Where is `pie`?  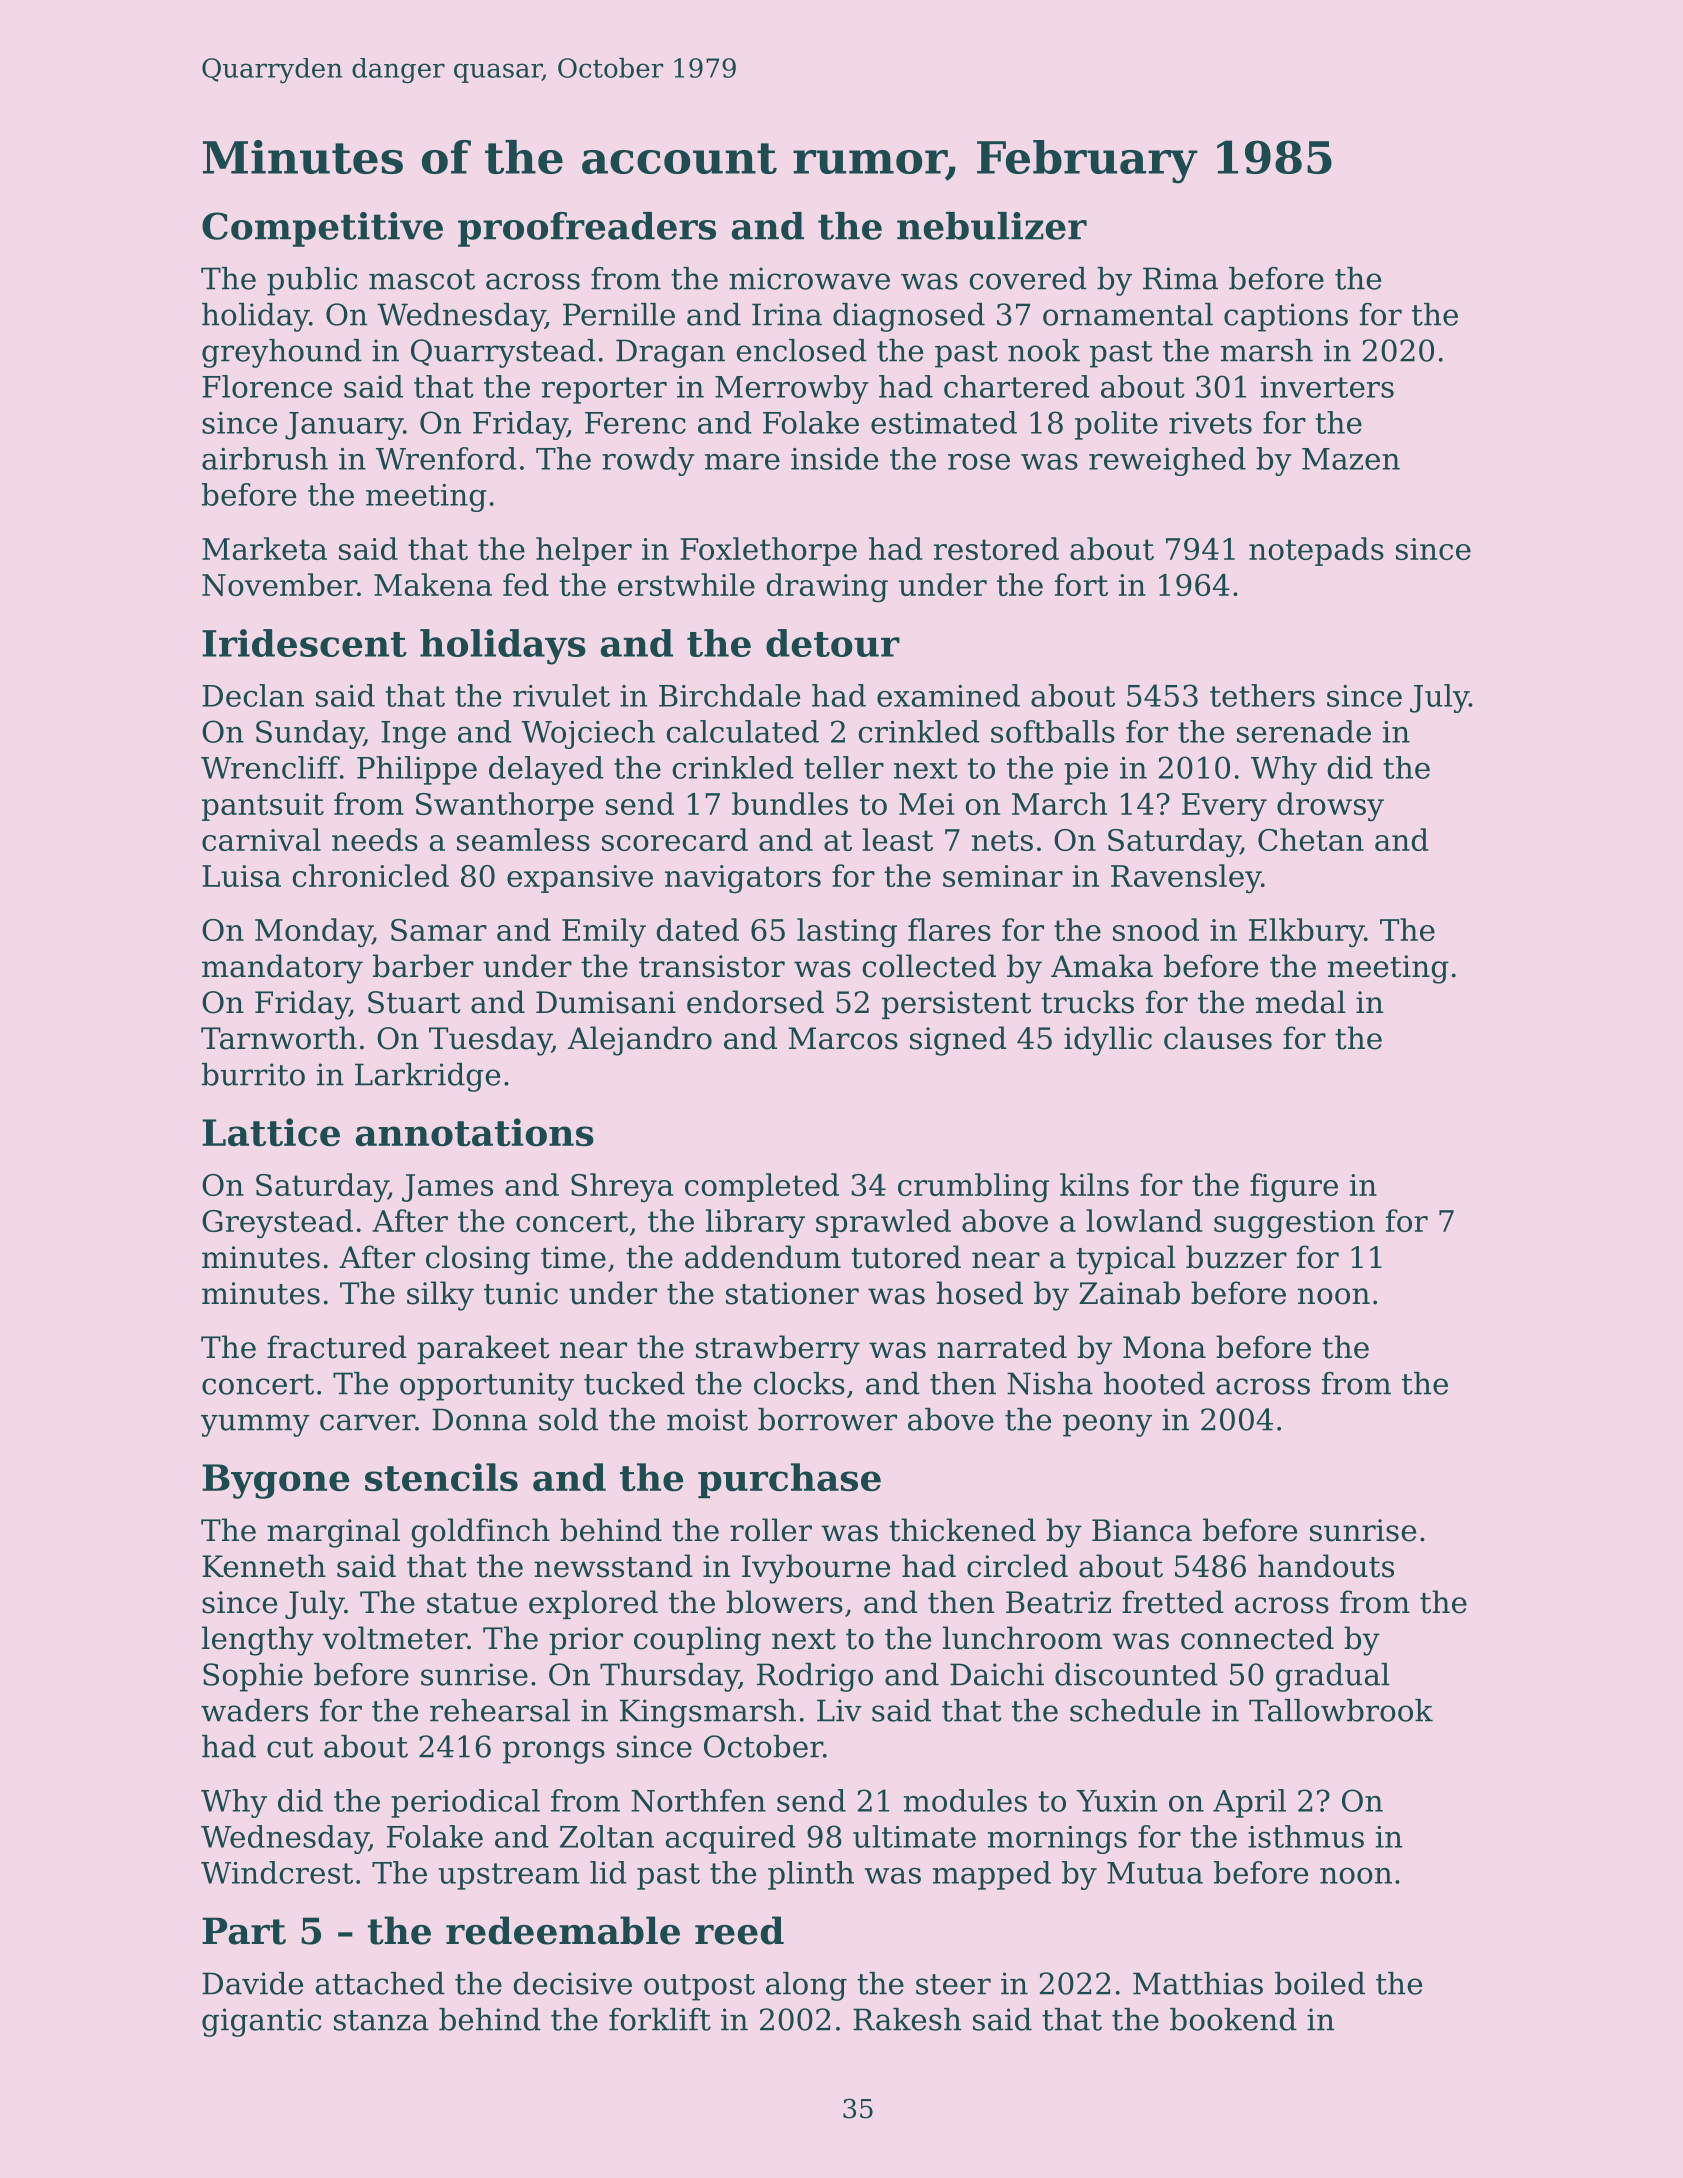
pie is located at coordinates (1086, 771).
